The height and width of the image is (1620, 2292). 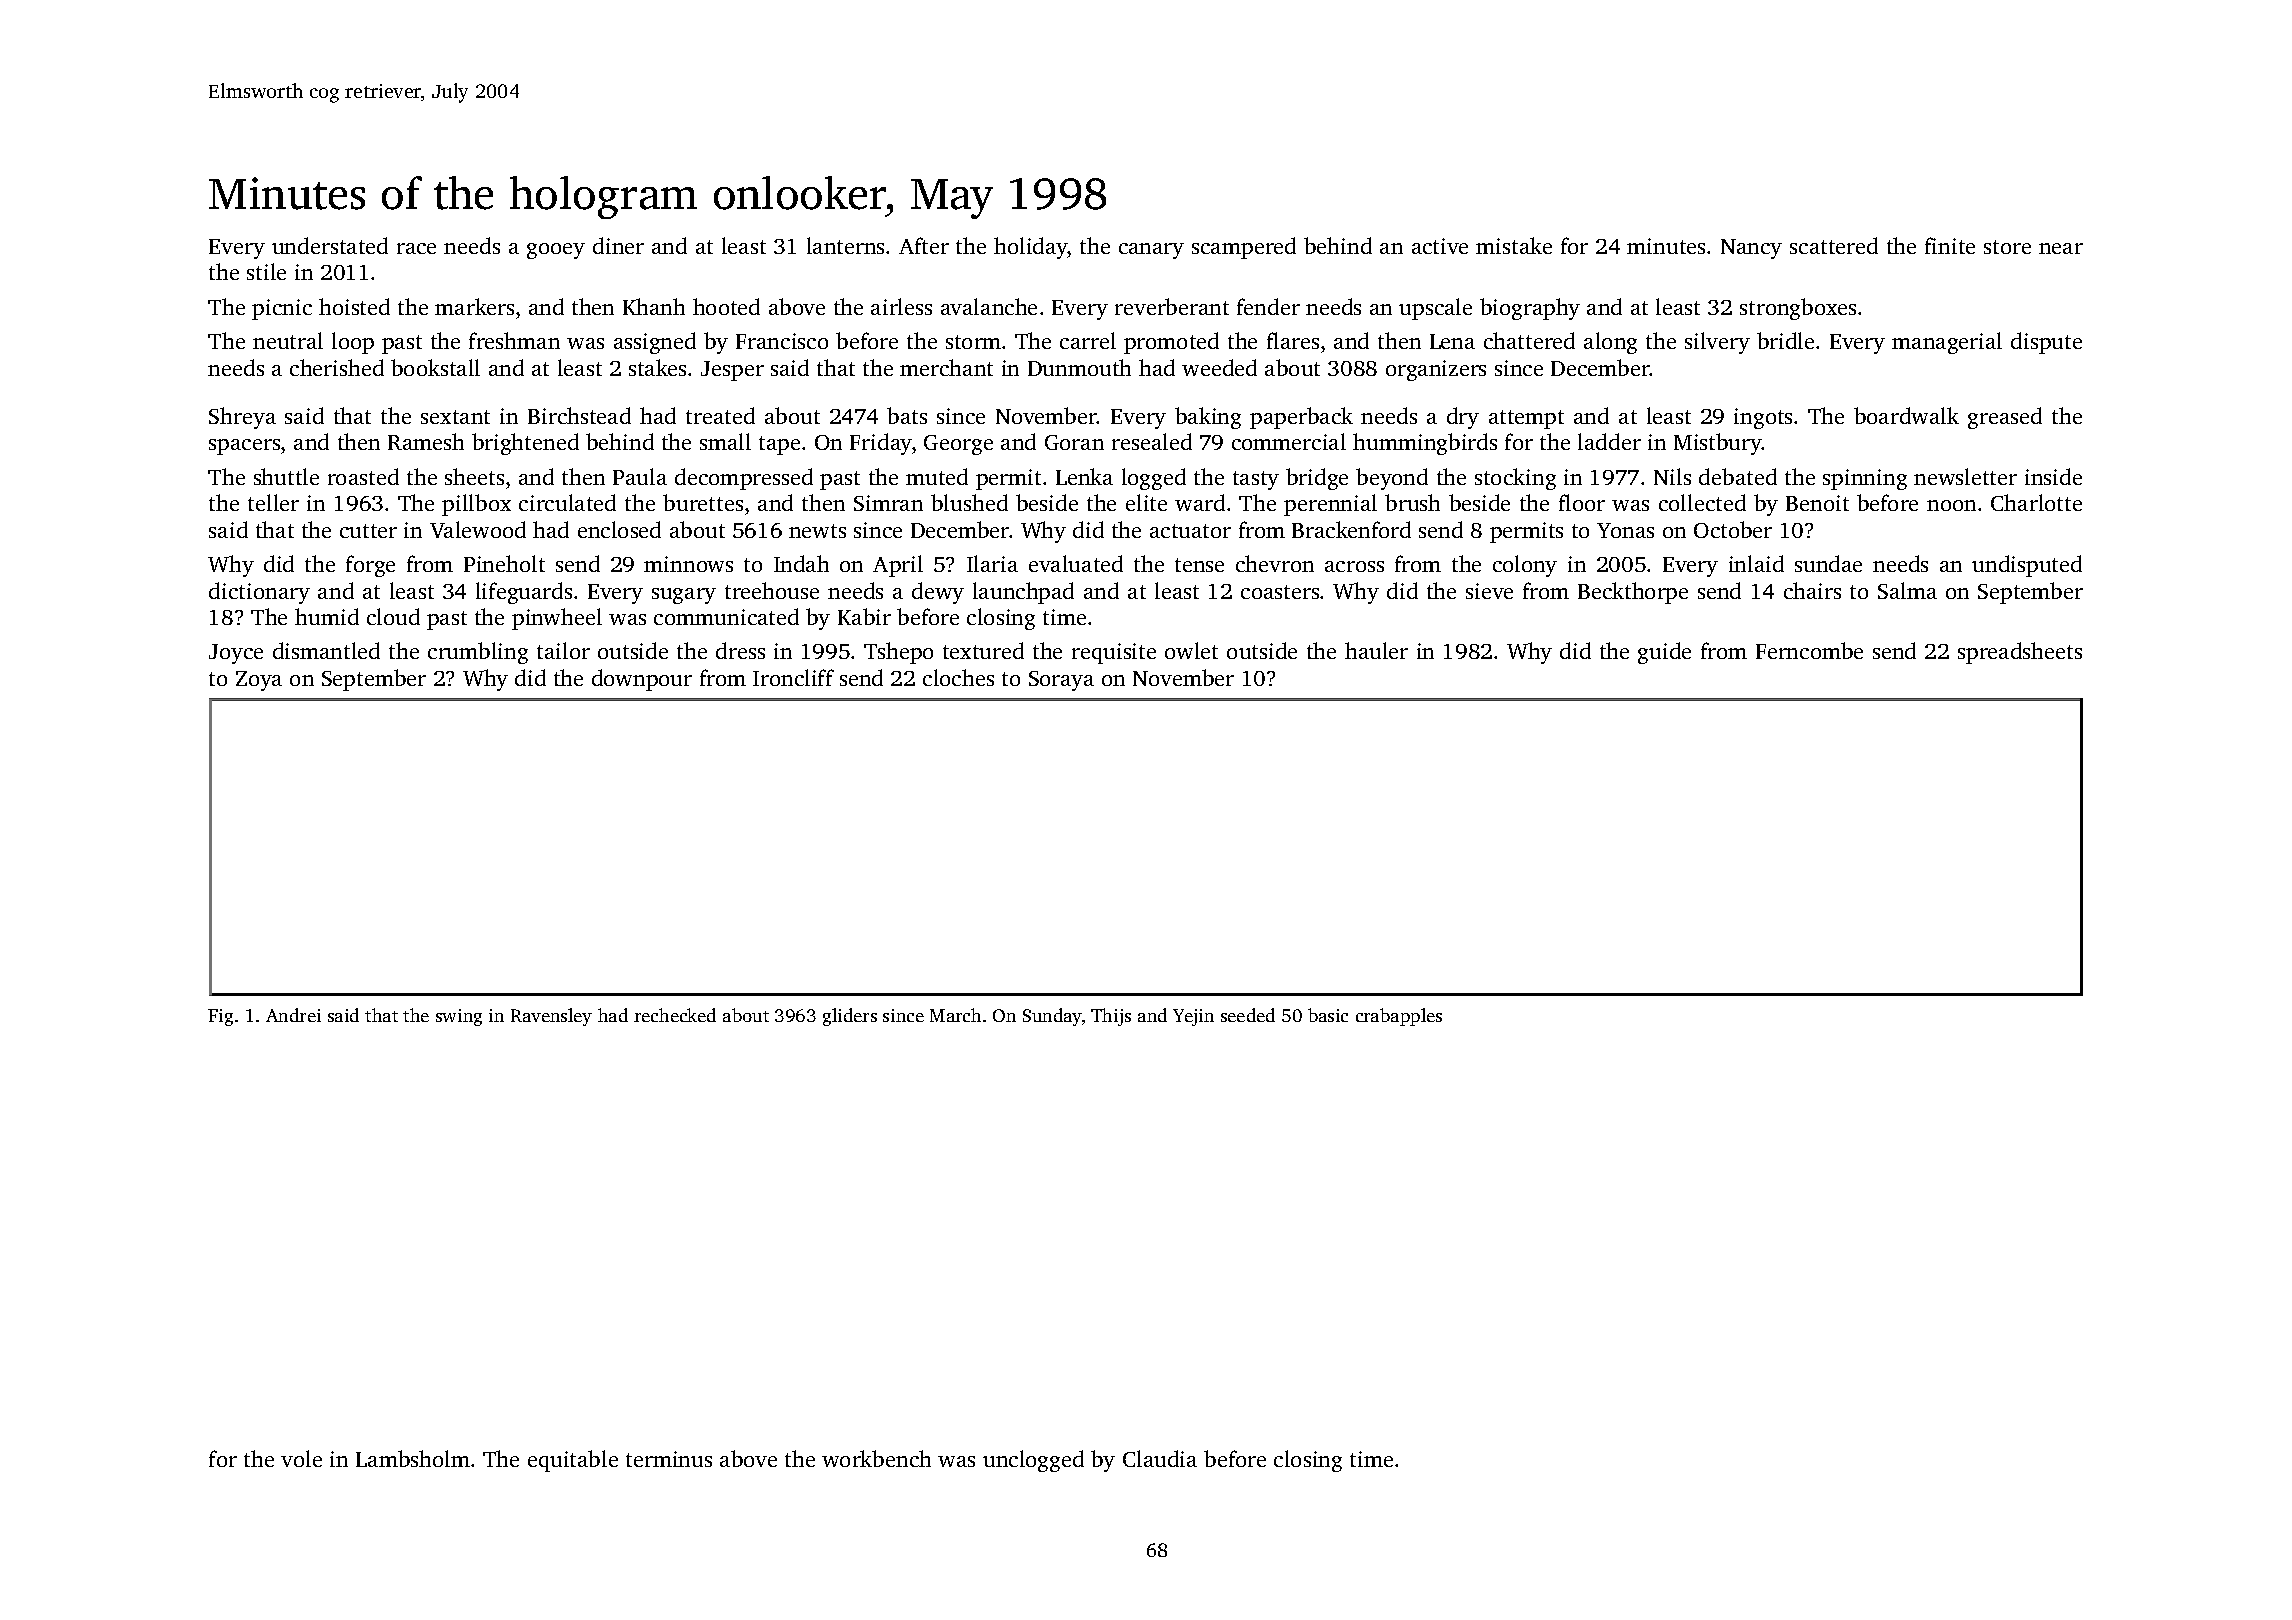 What do you see at coordinates (1160, 1458) in the image?
I see `Claudia` at bounding box center [1160, 1458].
